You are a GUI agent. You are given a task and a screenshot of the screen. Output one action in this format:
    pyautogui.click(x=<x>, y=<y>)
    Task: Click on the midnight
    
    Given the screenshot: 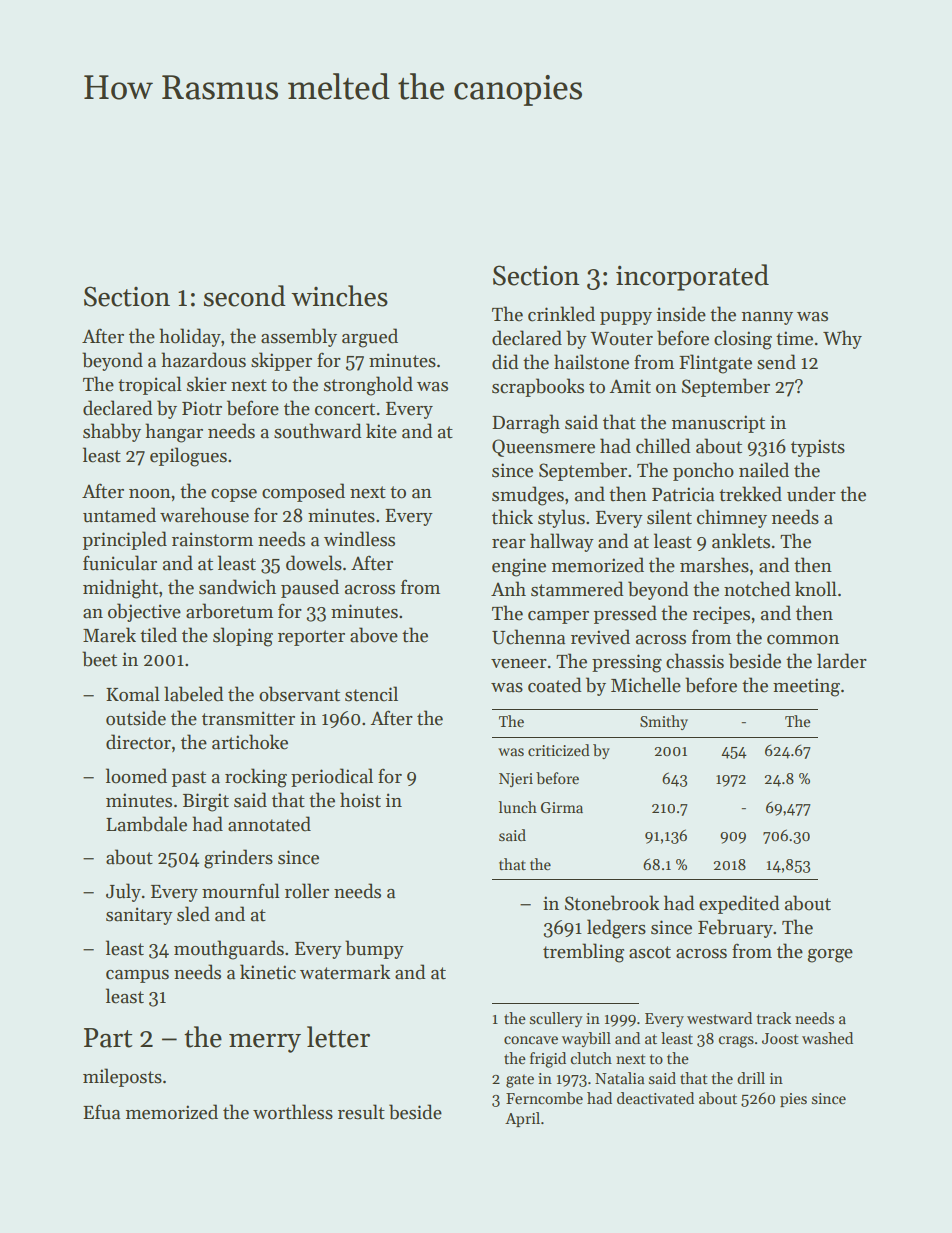 What is the action you would take?
    pyautogui.click(x=120, y=589)
